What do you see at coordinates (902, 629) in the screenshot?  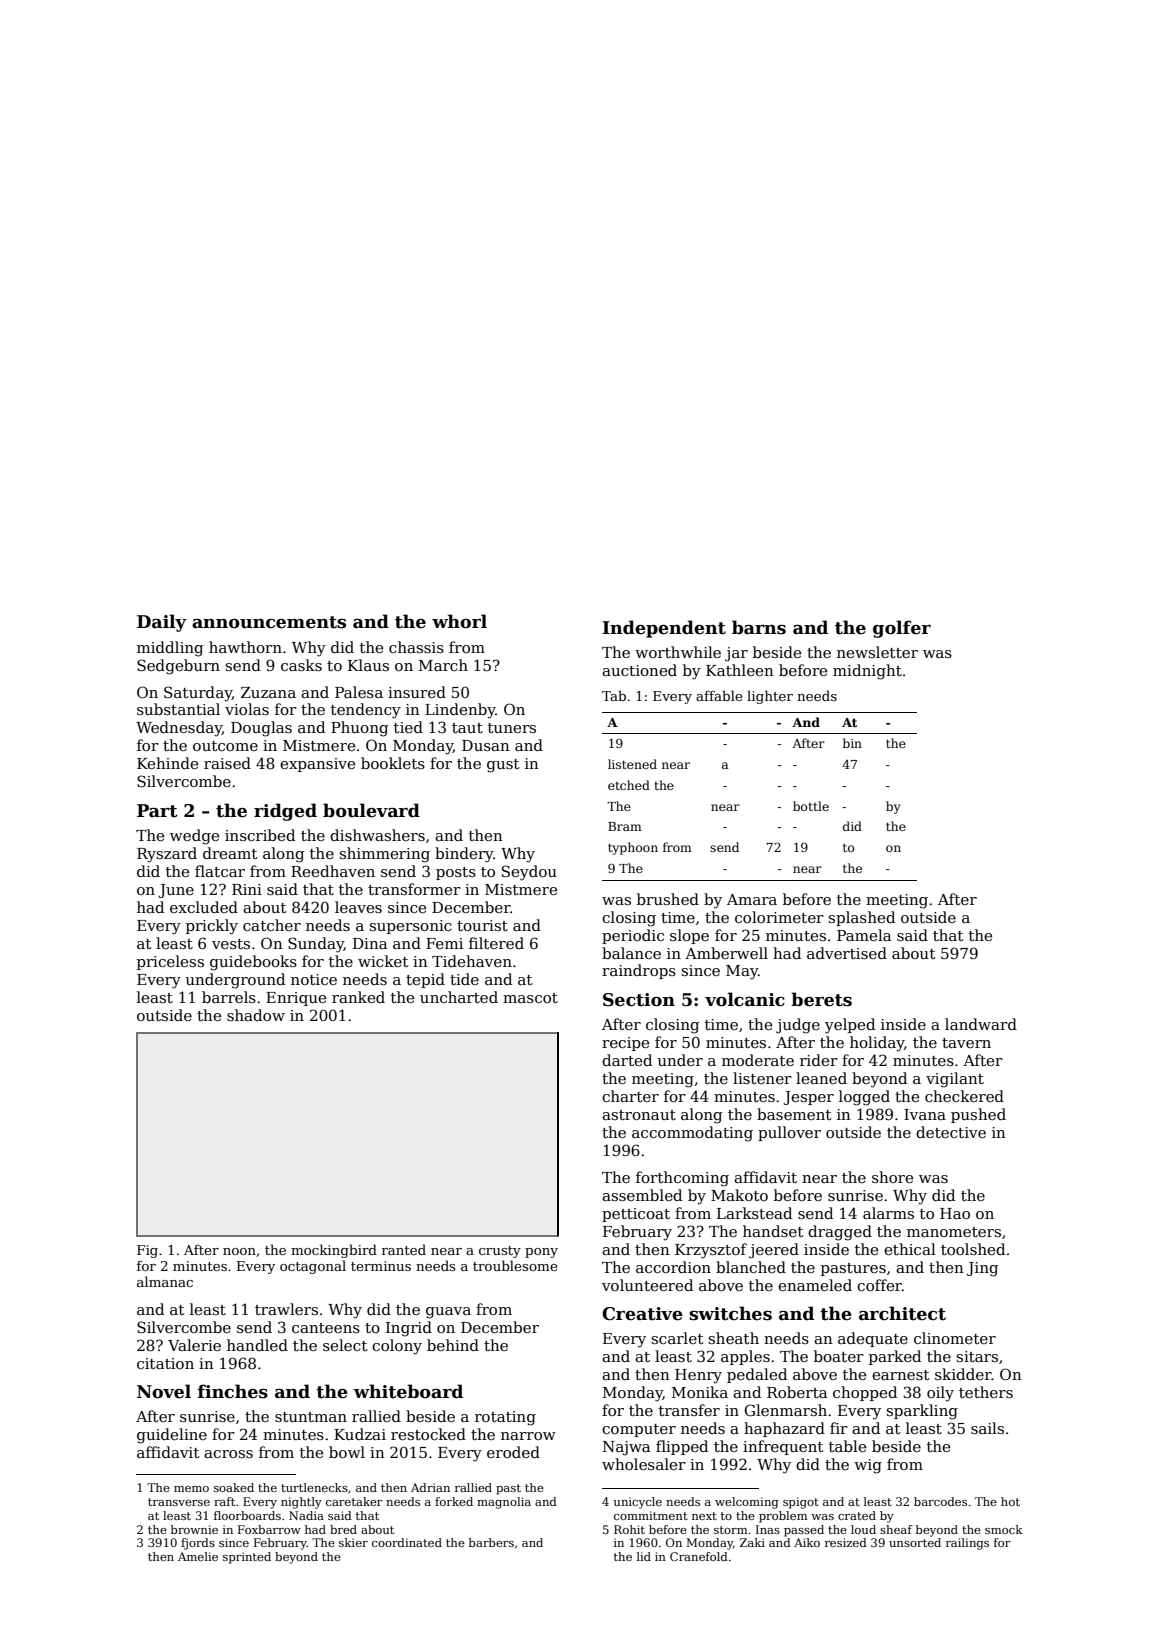 I see `golfer` at bounding box center [902, 629].
